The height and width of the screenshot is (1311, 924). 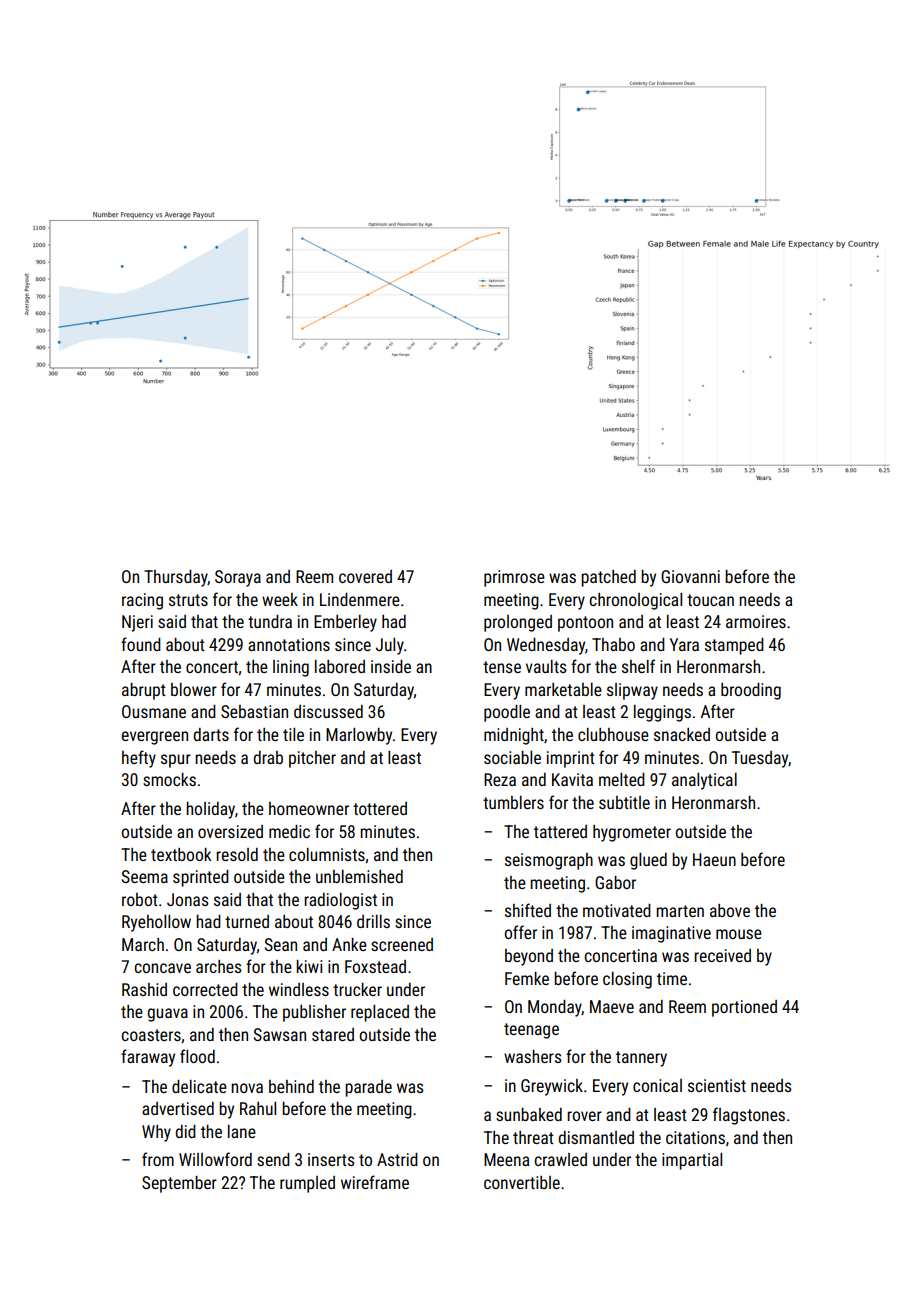 I want to click on Giovanni, so click(x=690, y=576).
